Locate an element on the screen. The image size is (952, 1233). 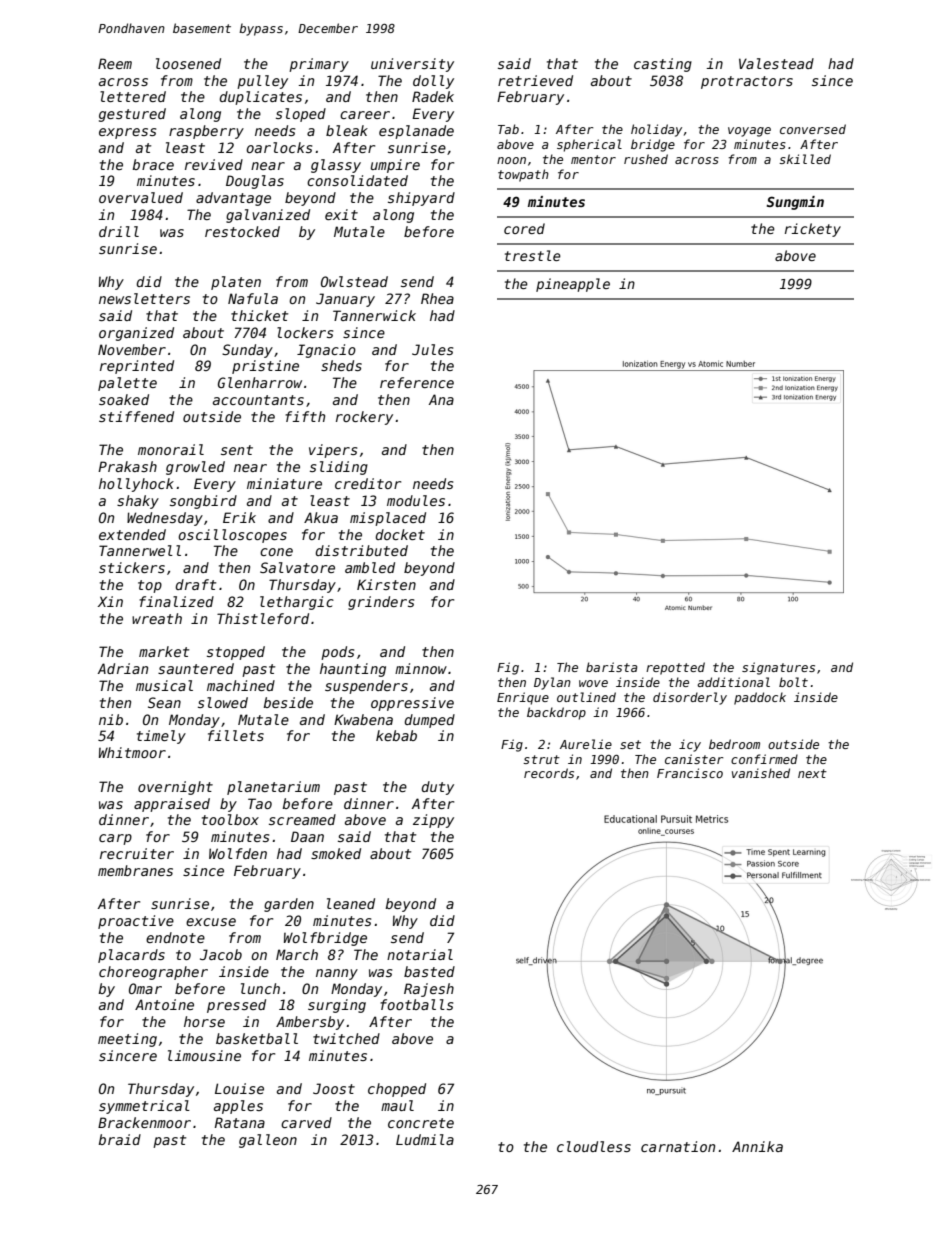
cloudless is located at coordinates (594, 1146).
